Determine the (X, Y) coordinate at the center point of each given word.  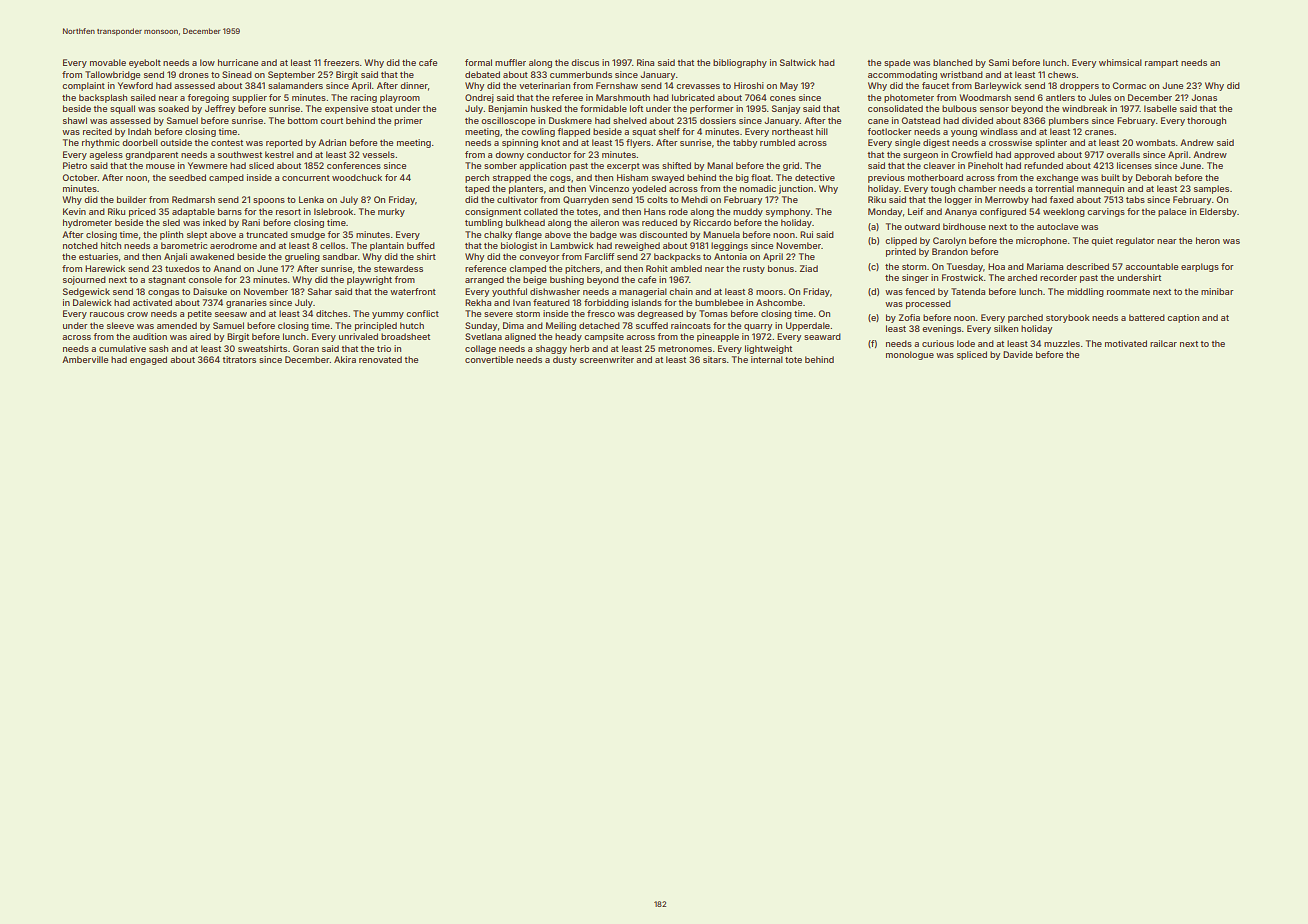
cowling (538, 132)
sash (158, 348)
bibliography (740, 63)
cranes (1099, 132)
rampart (1161, 64)
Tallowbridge (112, 75)
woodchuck (357, 177)
